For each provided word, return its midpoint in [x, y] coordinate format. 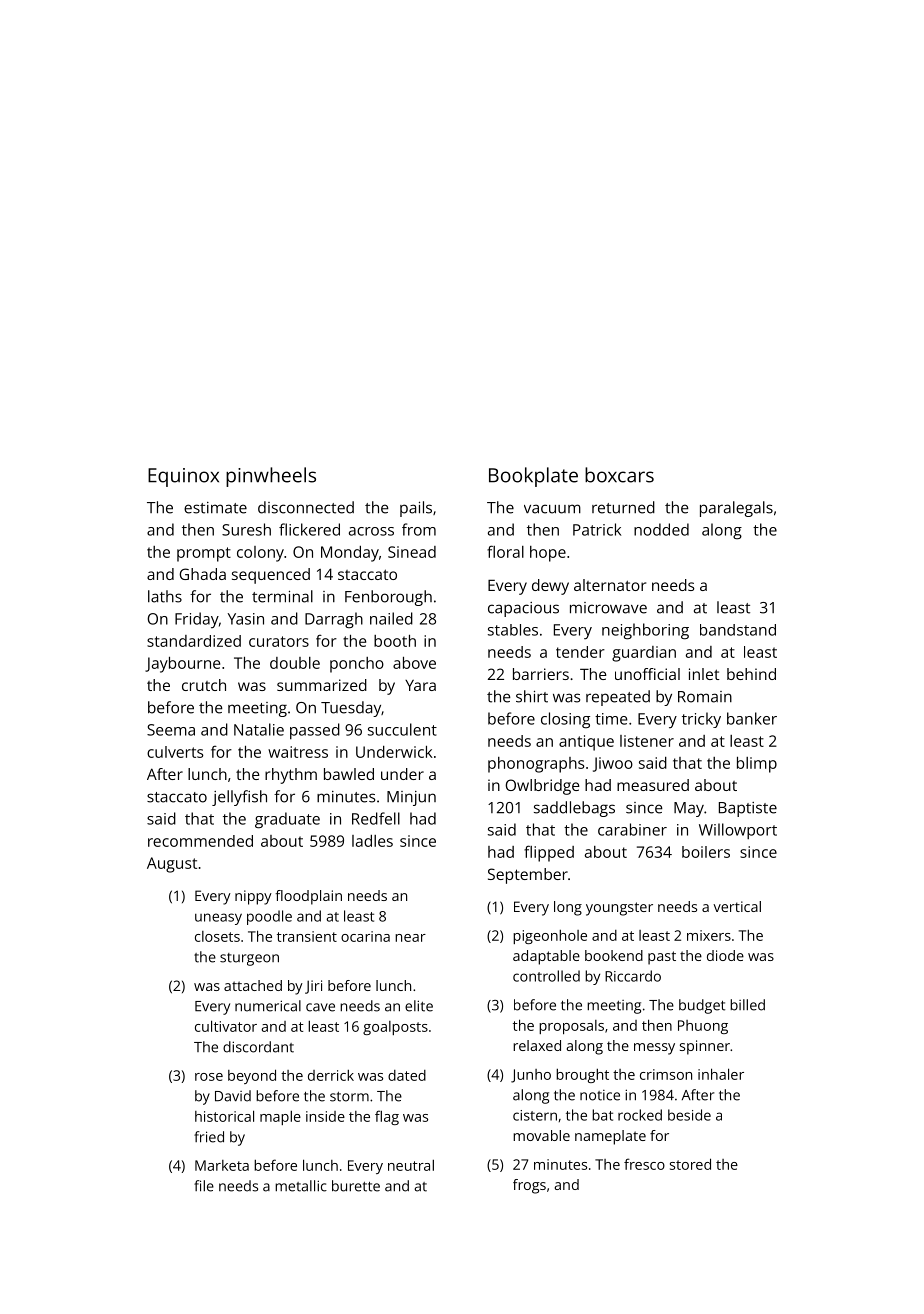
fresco [644, 1164]
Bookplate [533, 477]
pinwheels [271, 477]
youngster [619, 909]
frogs [529, 1186]
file [204, 1186]
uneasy [218, 919]
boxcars [619, 475]
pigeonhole [550, 937]
